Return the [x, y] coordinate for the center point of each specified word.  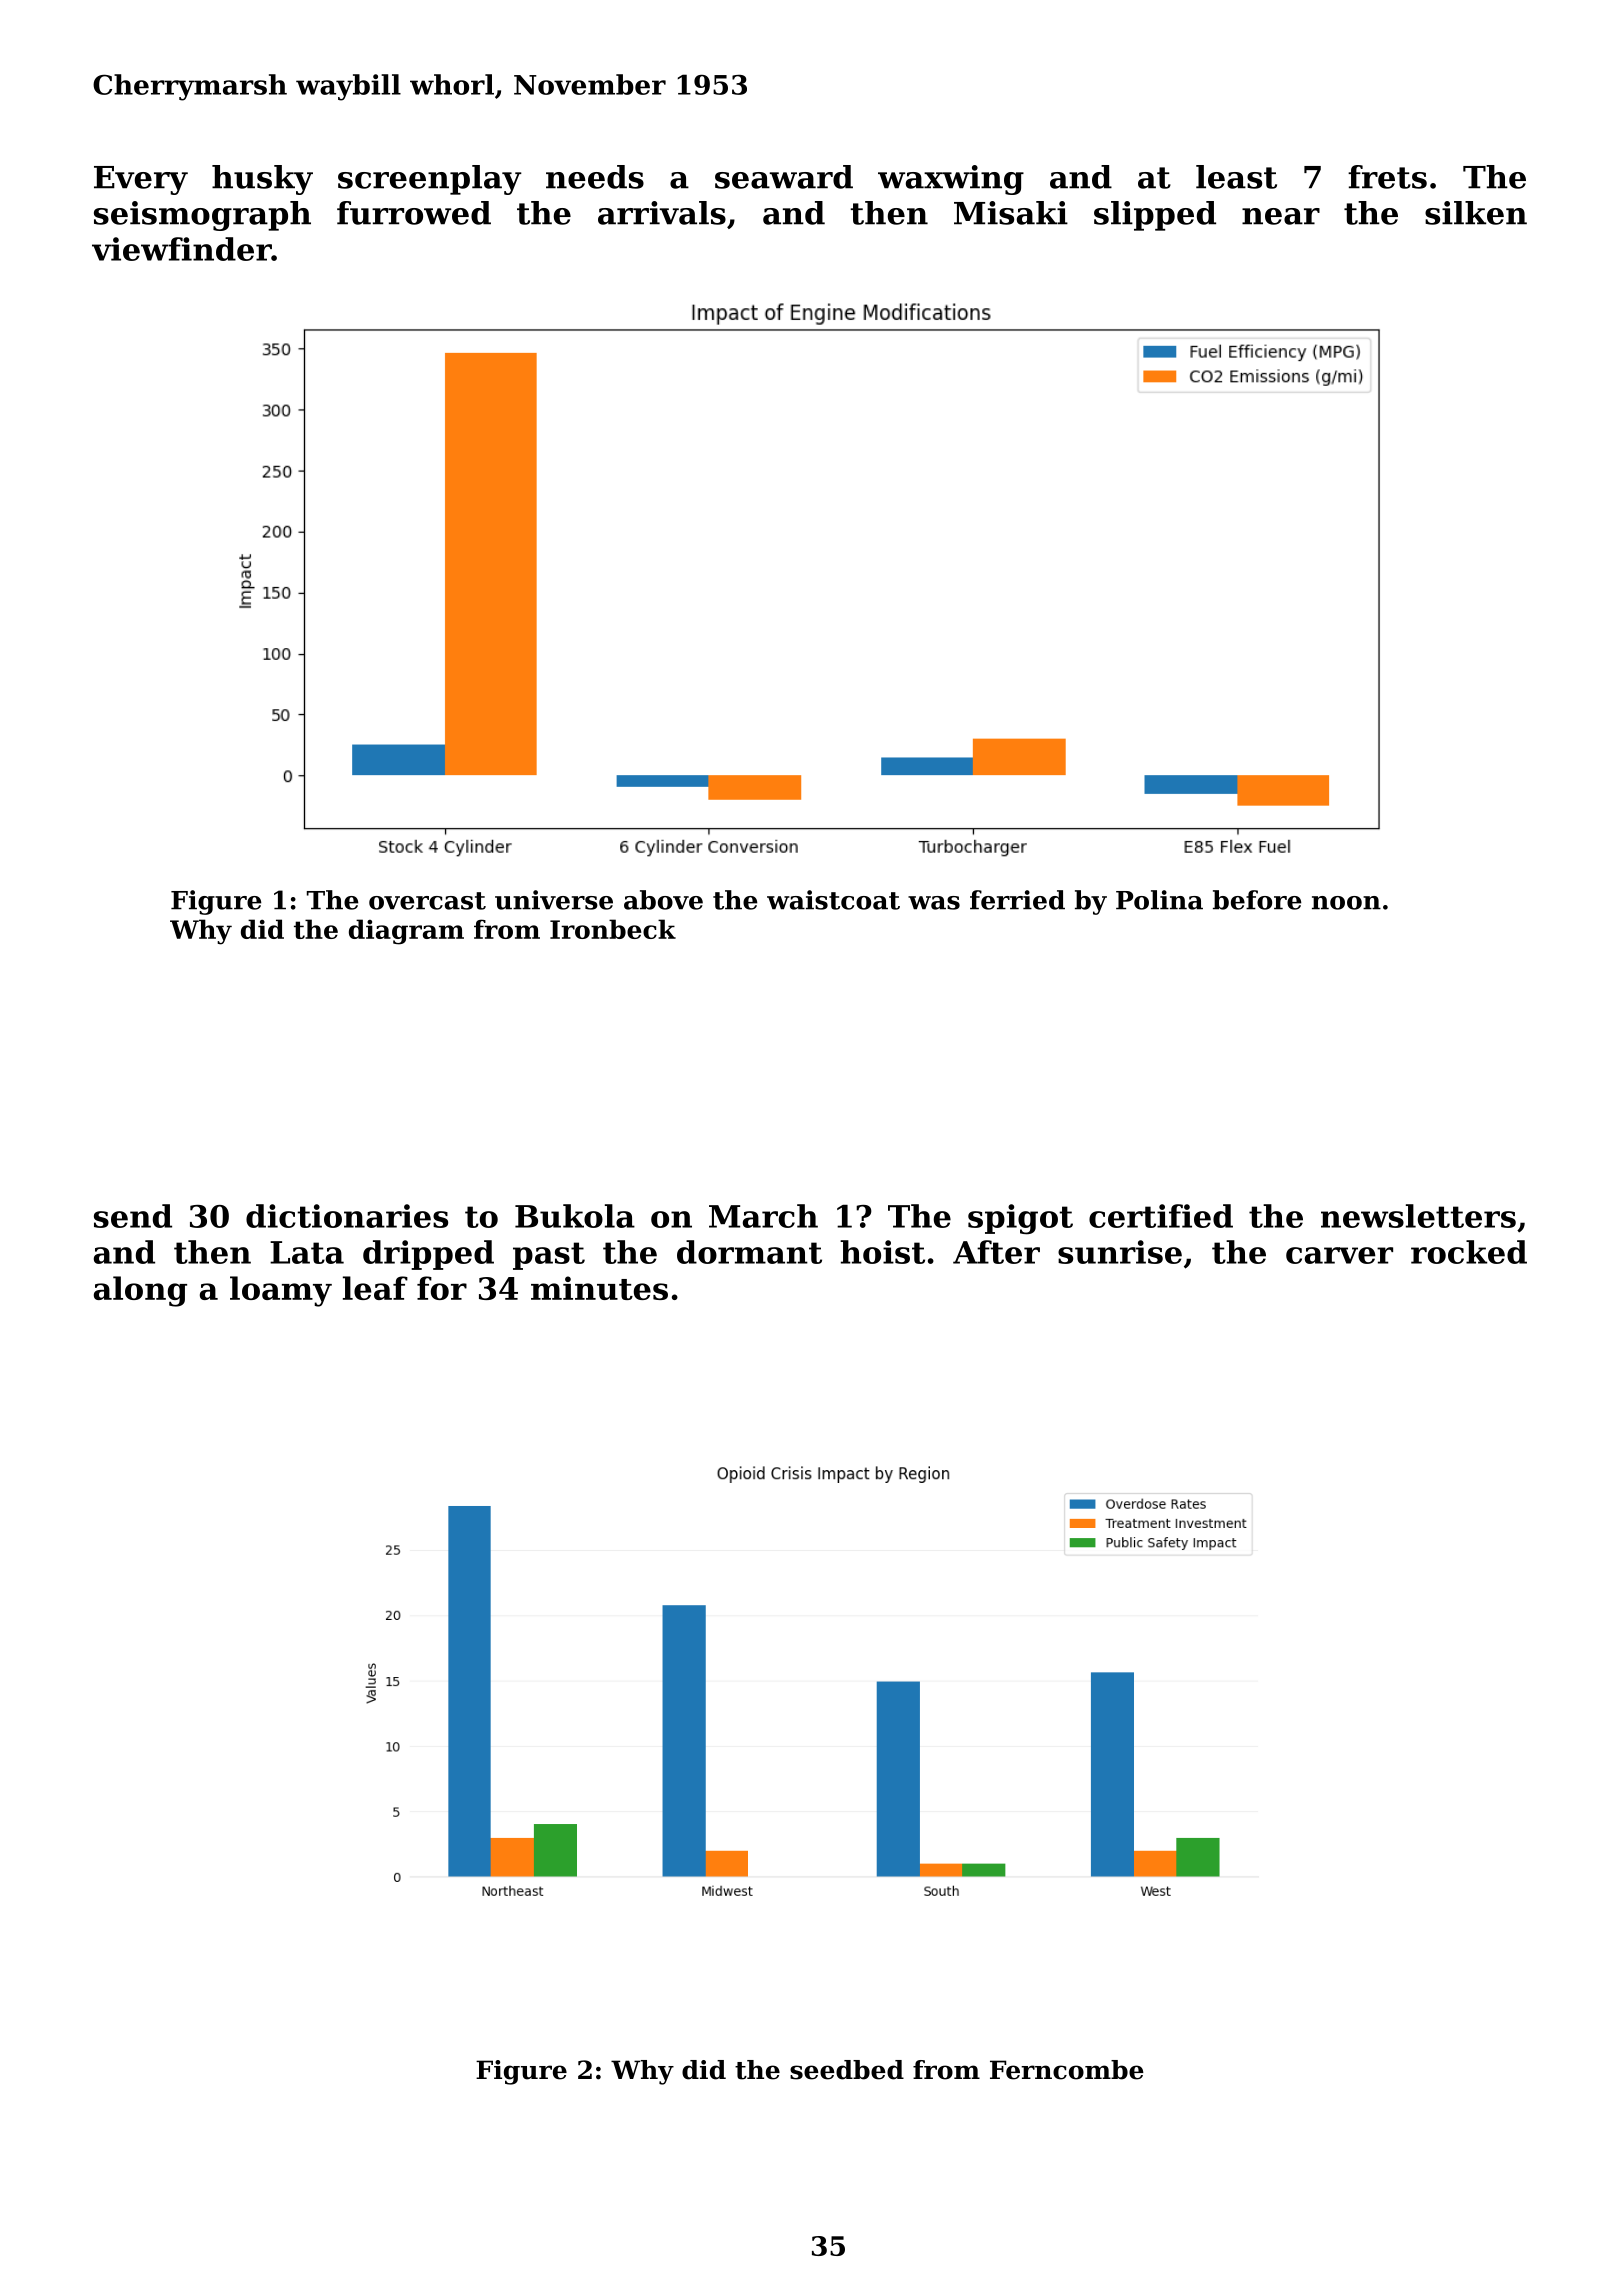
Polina [1159, 900]
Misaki [1011, 213]
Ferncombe [1067, 2070]
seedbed [847, 2070]
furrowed [414, 213]
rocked [1469, 1252]
